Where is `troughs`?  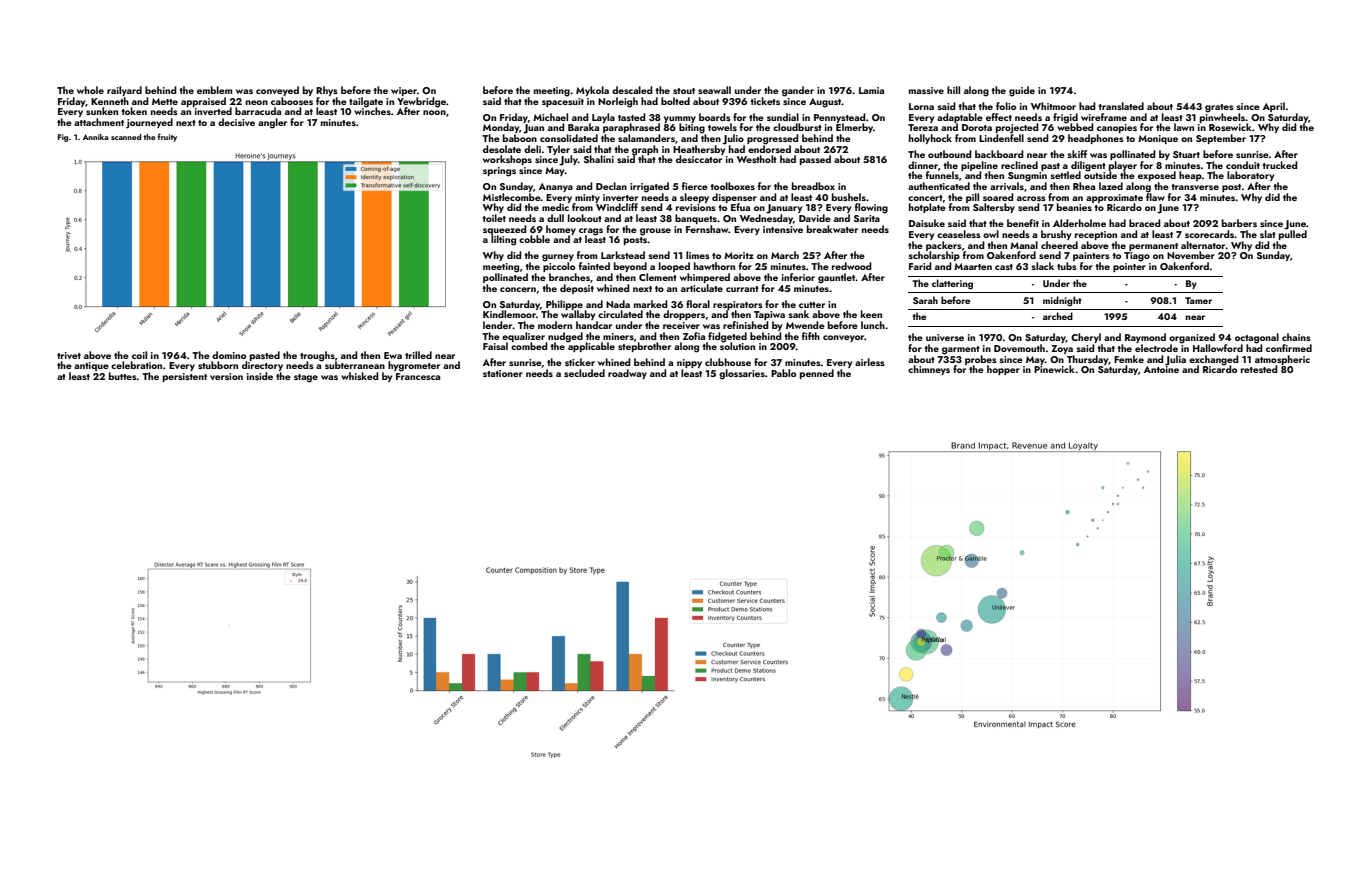
troughs is located at coordinates (317, 356).
